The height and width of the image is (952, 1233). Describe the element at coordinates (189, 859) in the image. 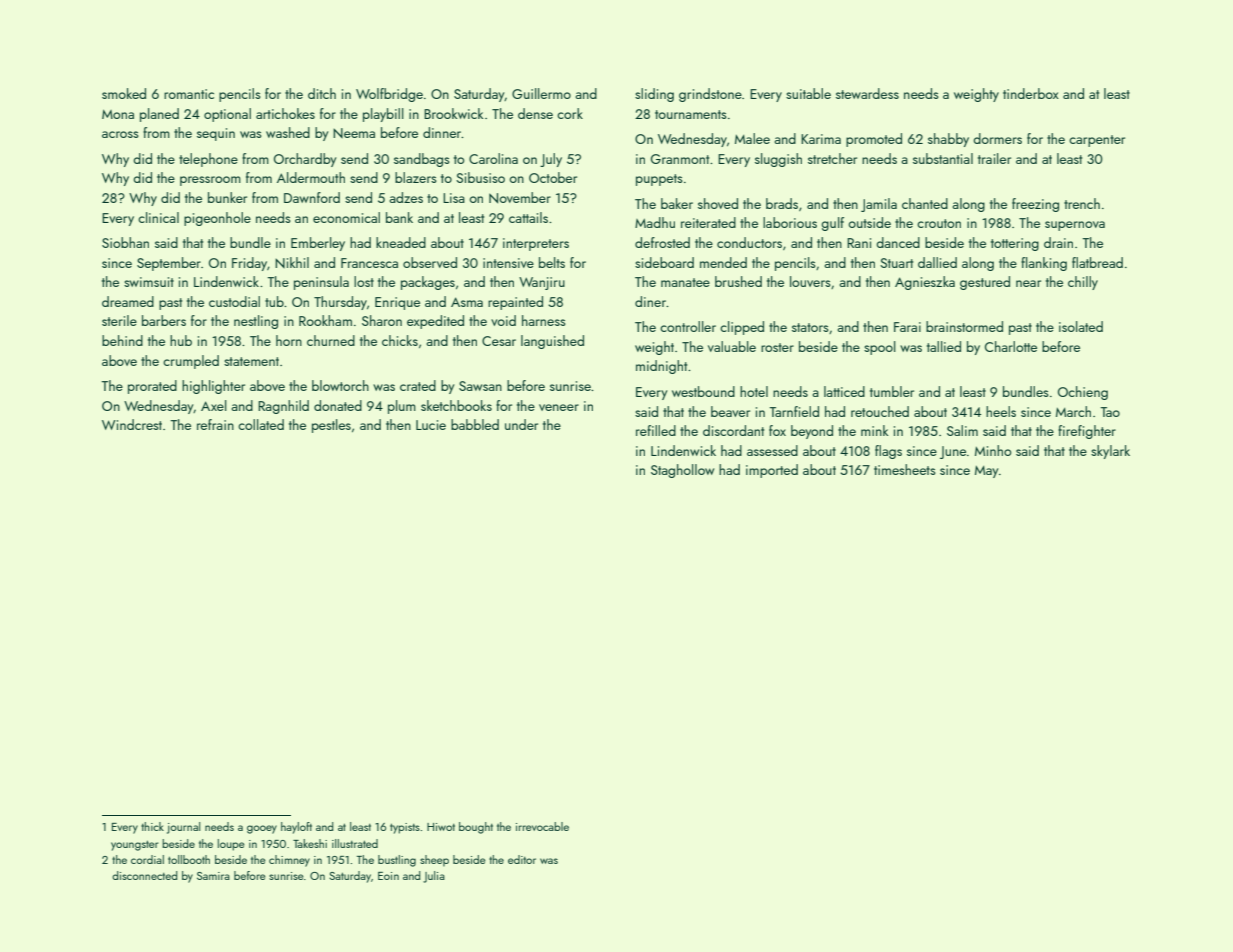

I see `tollbooth` at that location.
